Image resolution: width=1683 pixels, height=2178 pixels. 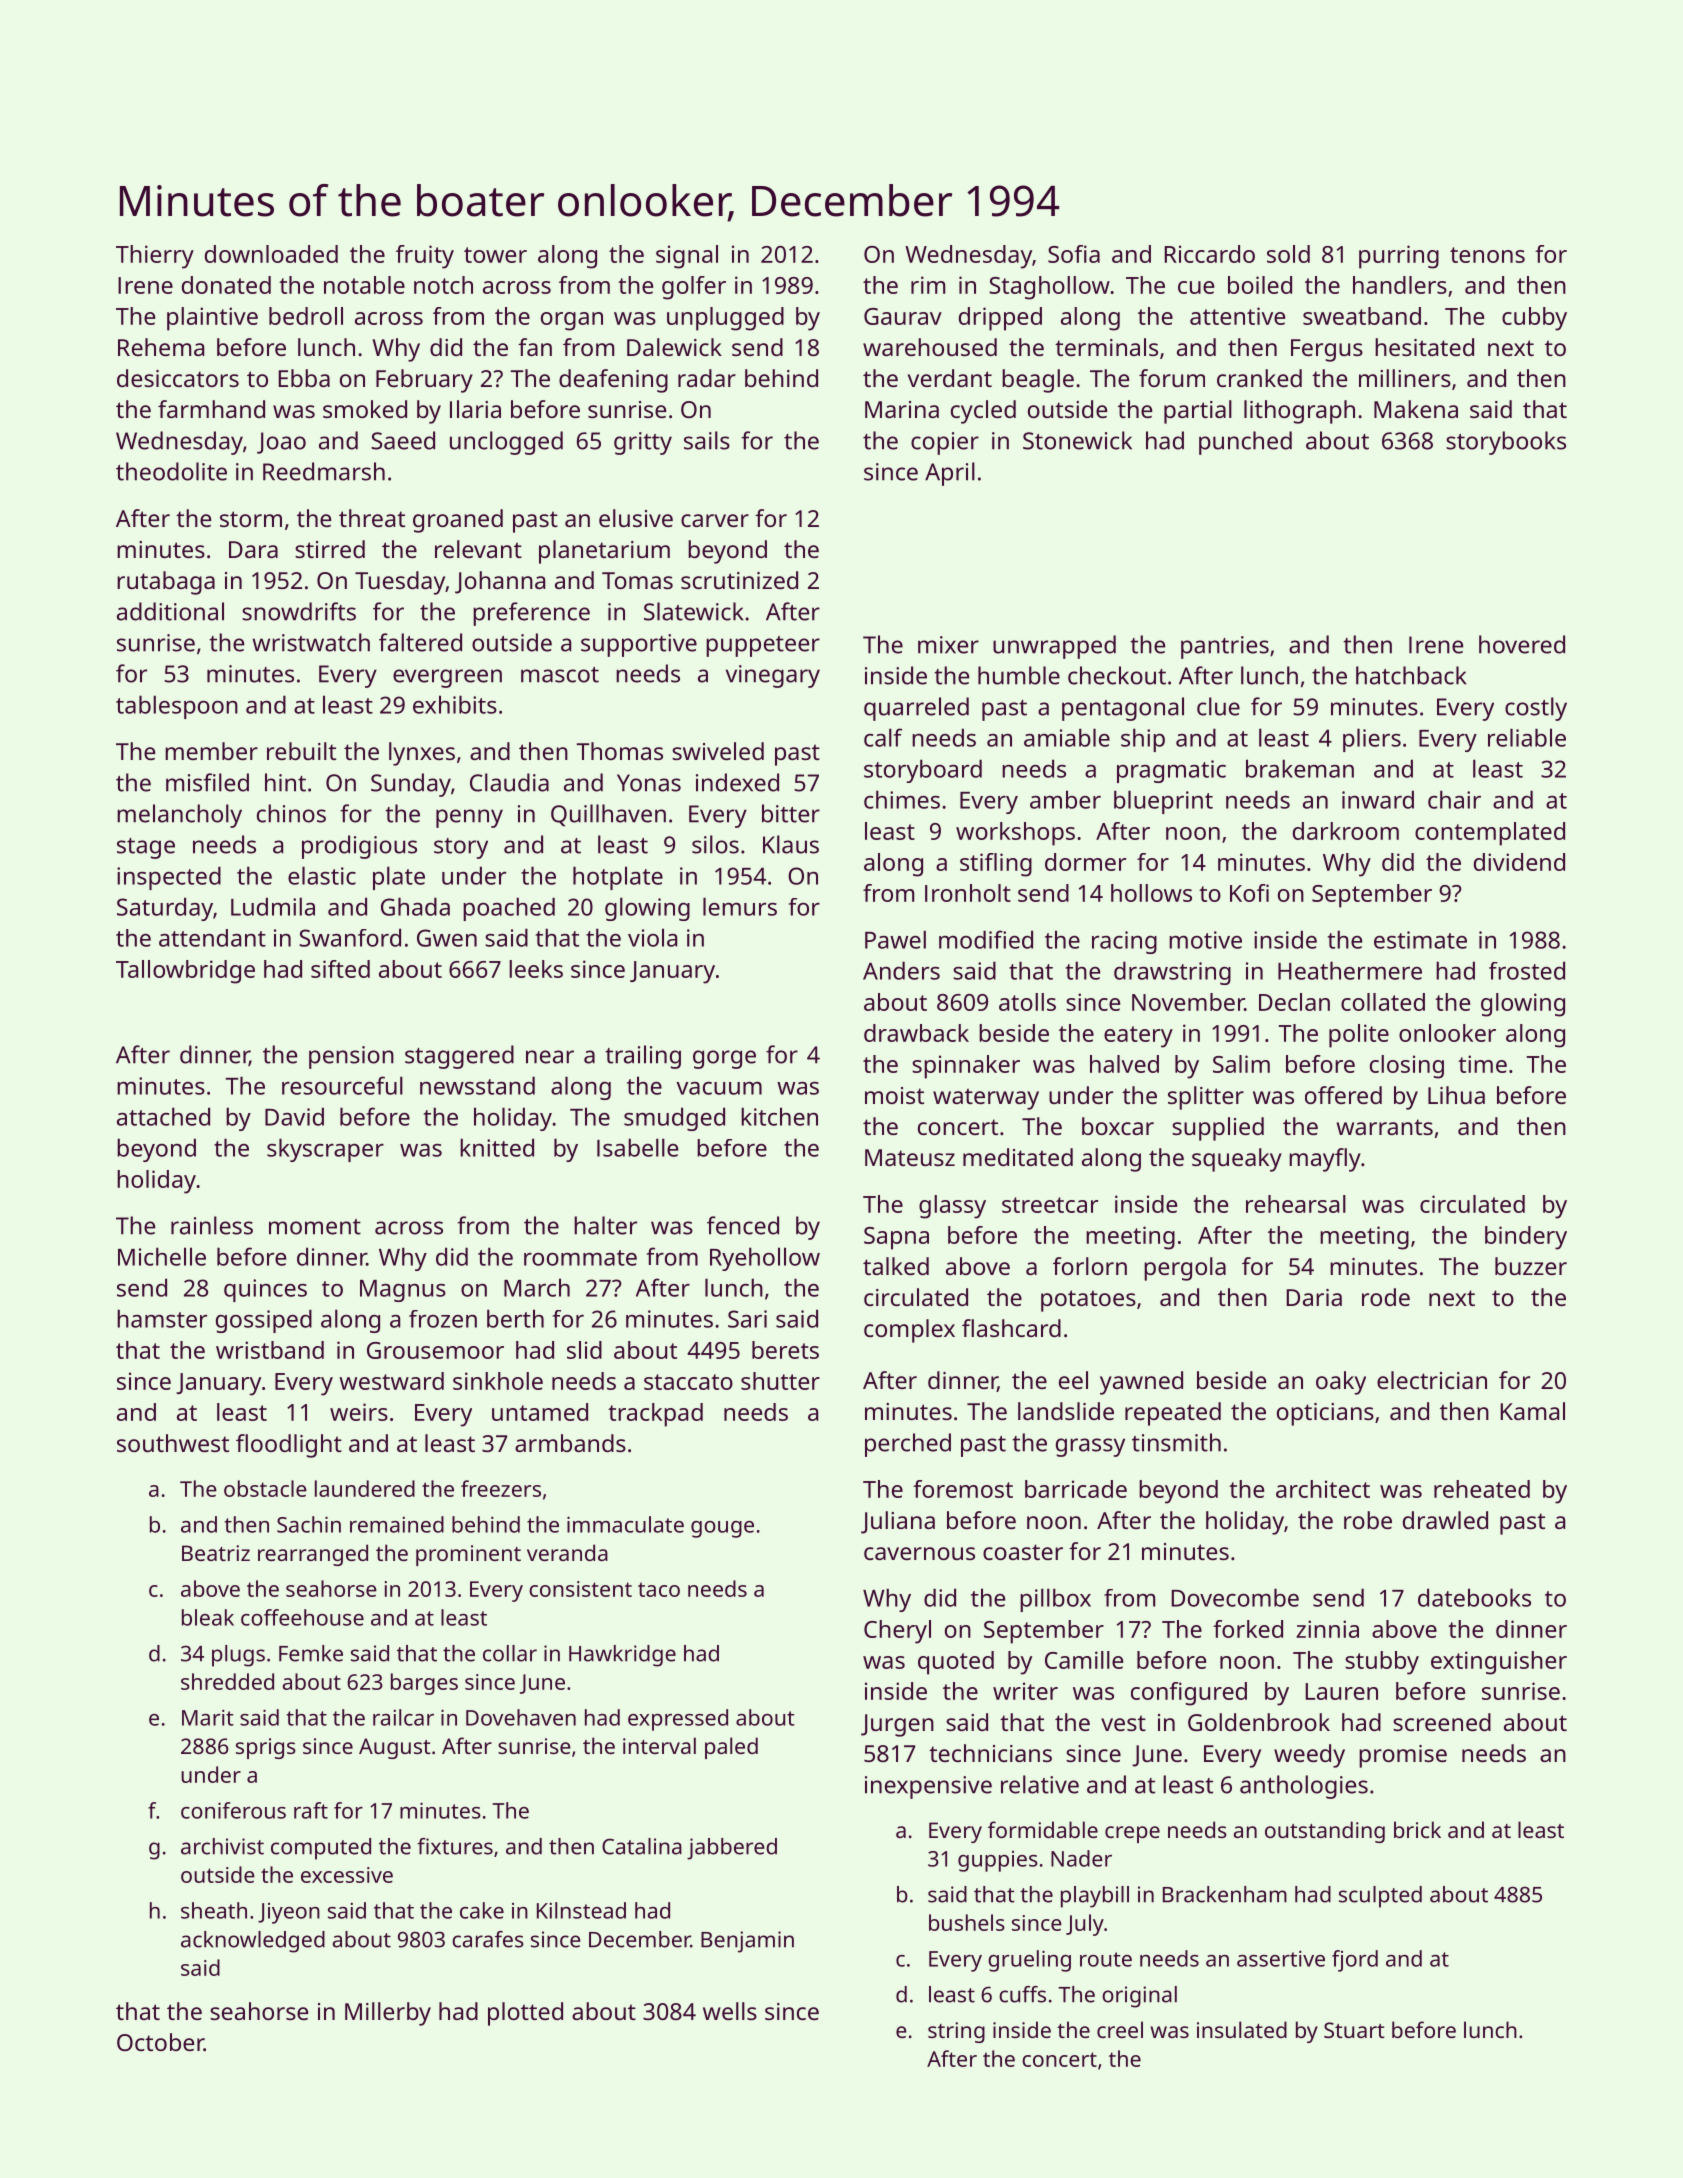 What do you see at coordinates (1106, 347) in the screenshot?
I see `terminals` at bounding box center [1106, 347].
